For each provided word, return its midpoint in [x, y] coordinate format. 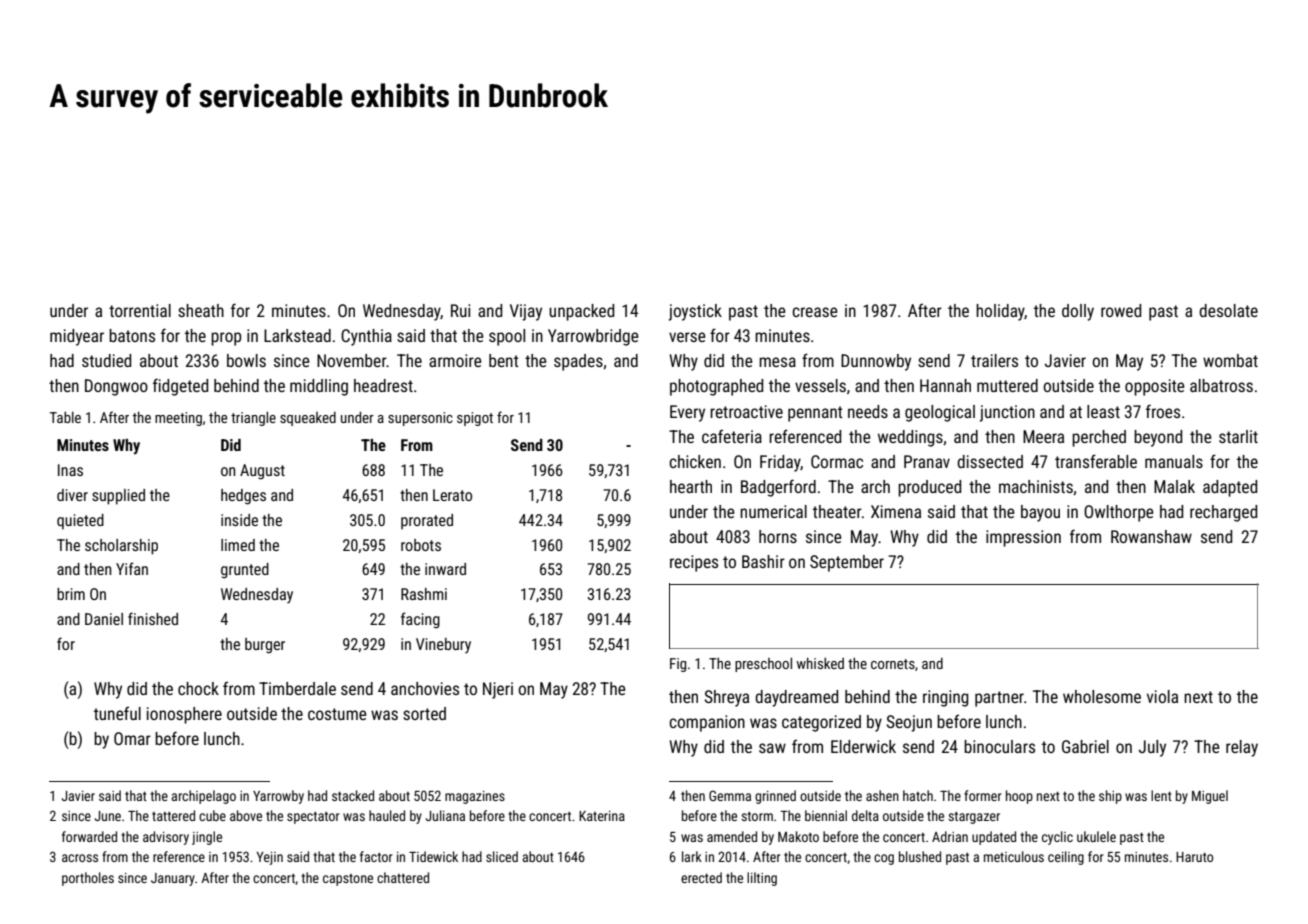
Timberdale [297, 688]
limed [238, 545]
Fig [678, 665]
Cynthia [366, 337]
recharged [1223, 513]
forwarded [89, 836]
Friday [780, 463]
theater [837, 511]
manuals [1174, 461]
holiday [1000, 312]
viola [1162, 696]
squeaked [308, 419]
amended [732, 836]
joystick [695, 312]
